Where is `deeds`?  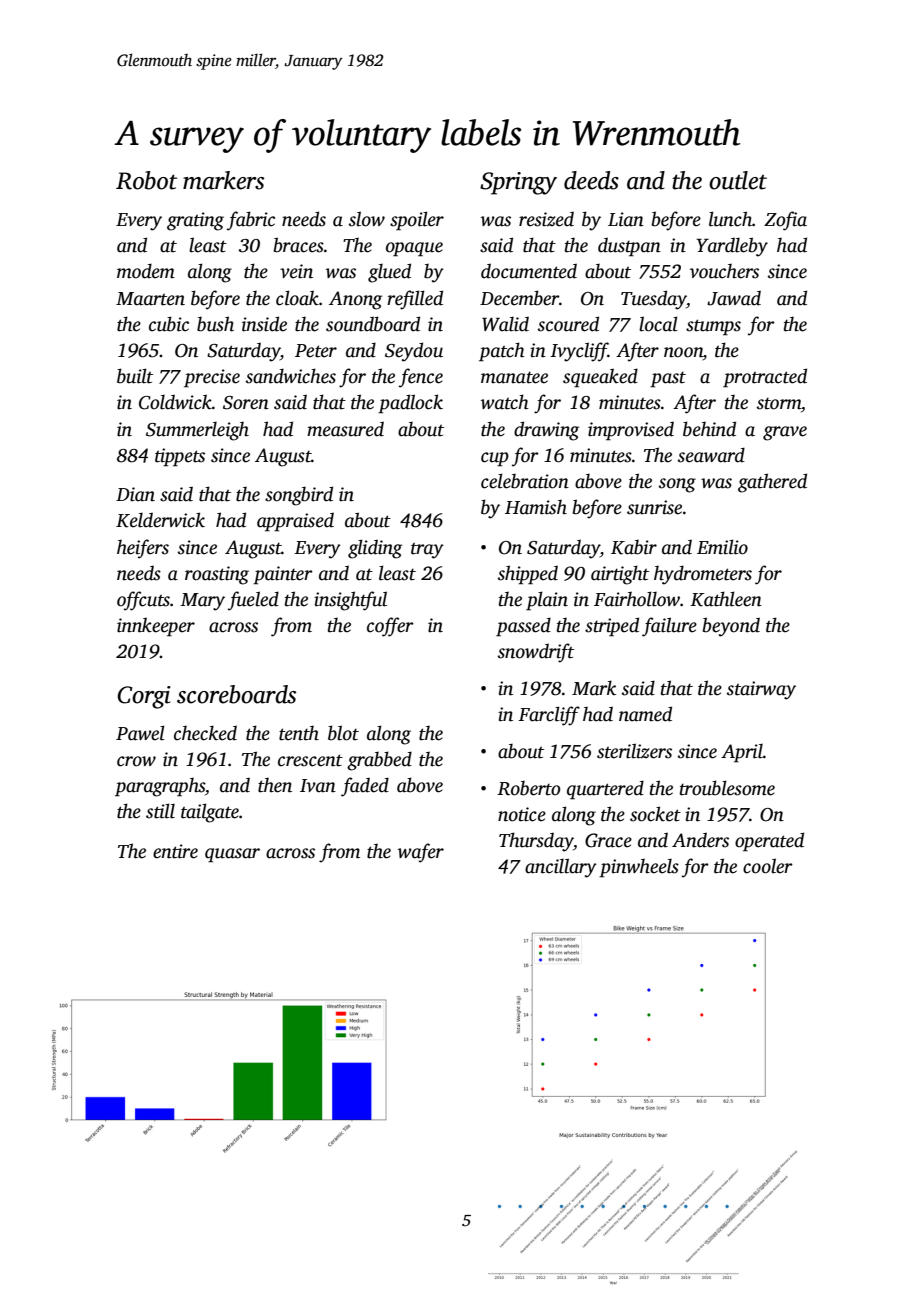
deeds is located at coordinates (591, 180).
